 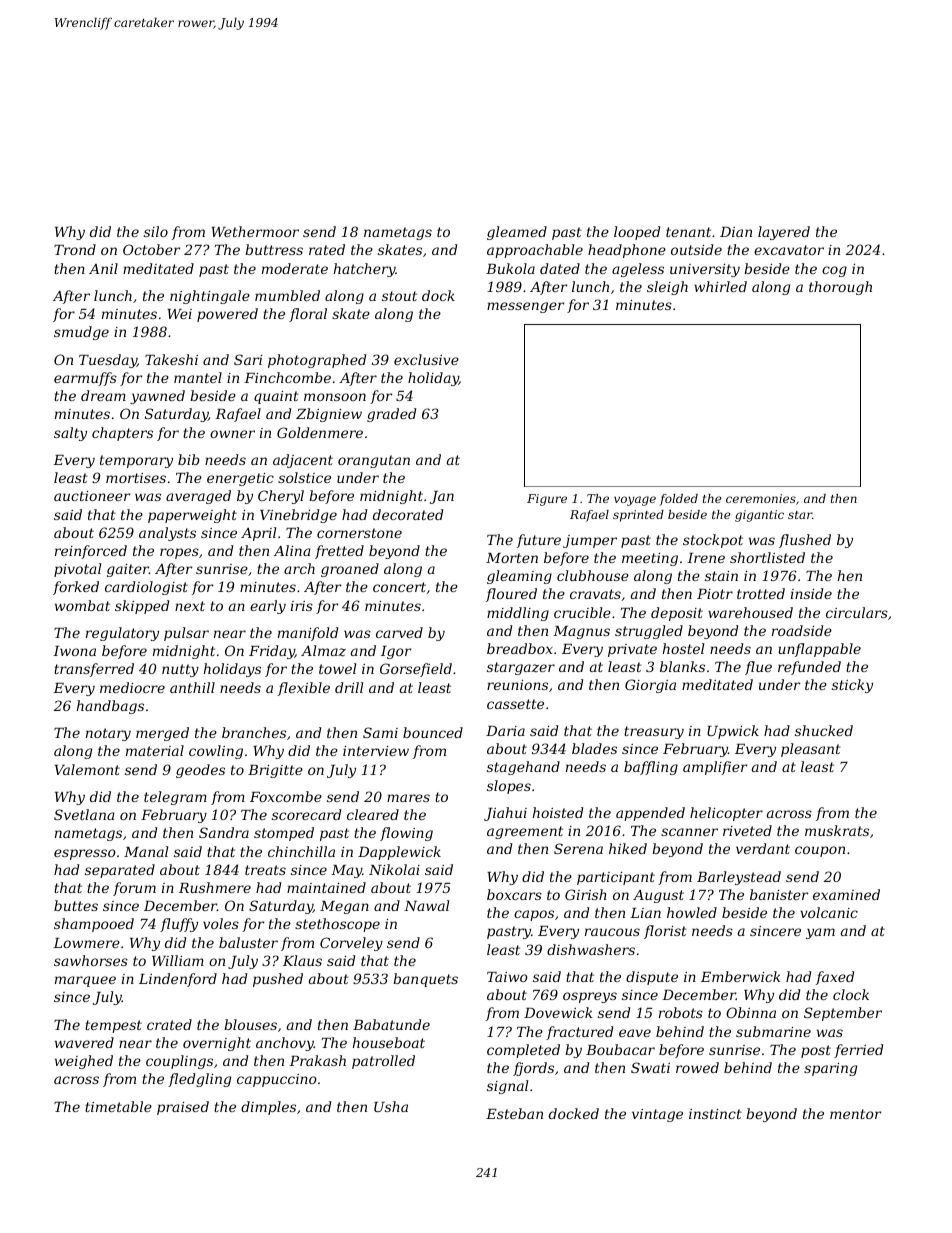 I want to click on William, so click(x=178, y=960).
